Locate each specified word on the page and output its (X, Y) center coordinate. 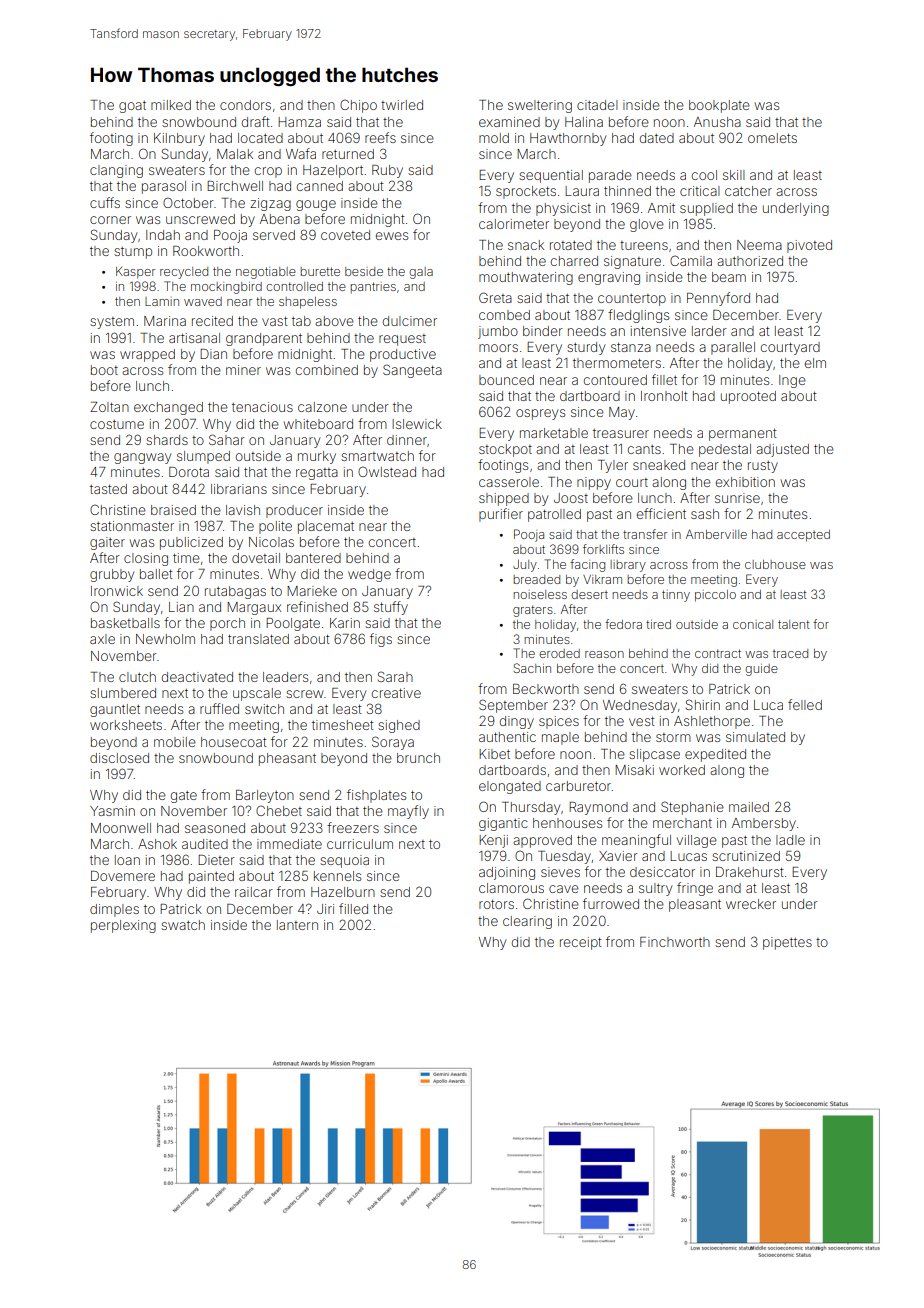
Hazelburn (343, 892)
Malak (235, 154)
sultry (655, 889)
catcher (748, 191)
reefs (380, 137)
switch (264, 709)
